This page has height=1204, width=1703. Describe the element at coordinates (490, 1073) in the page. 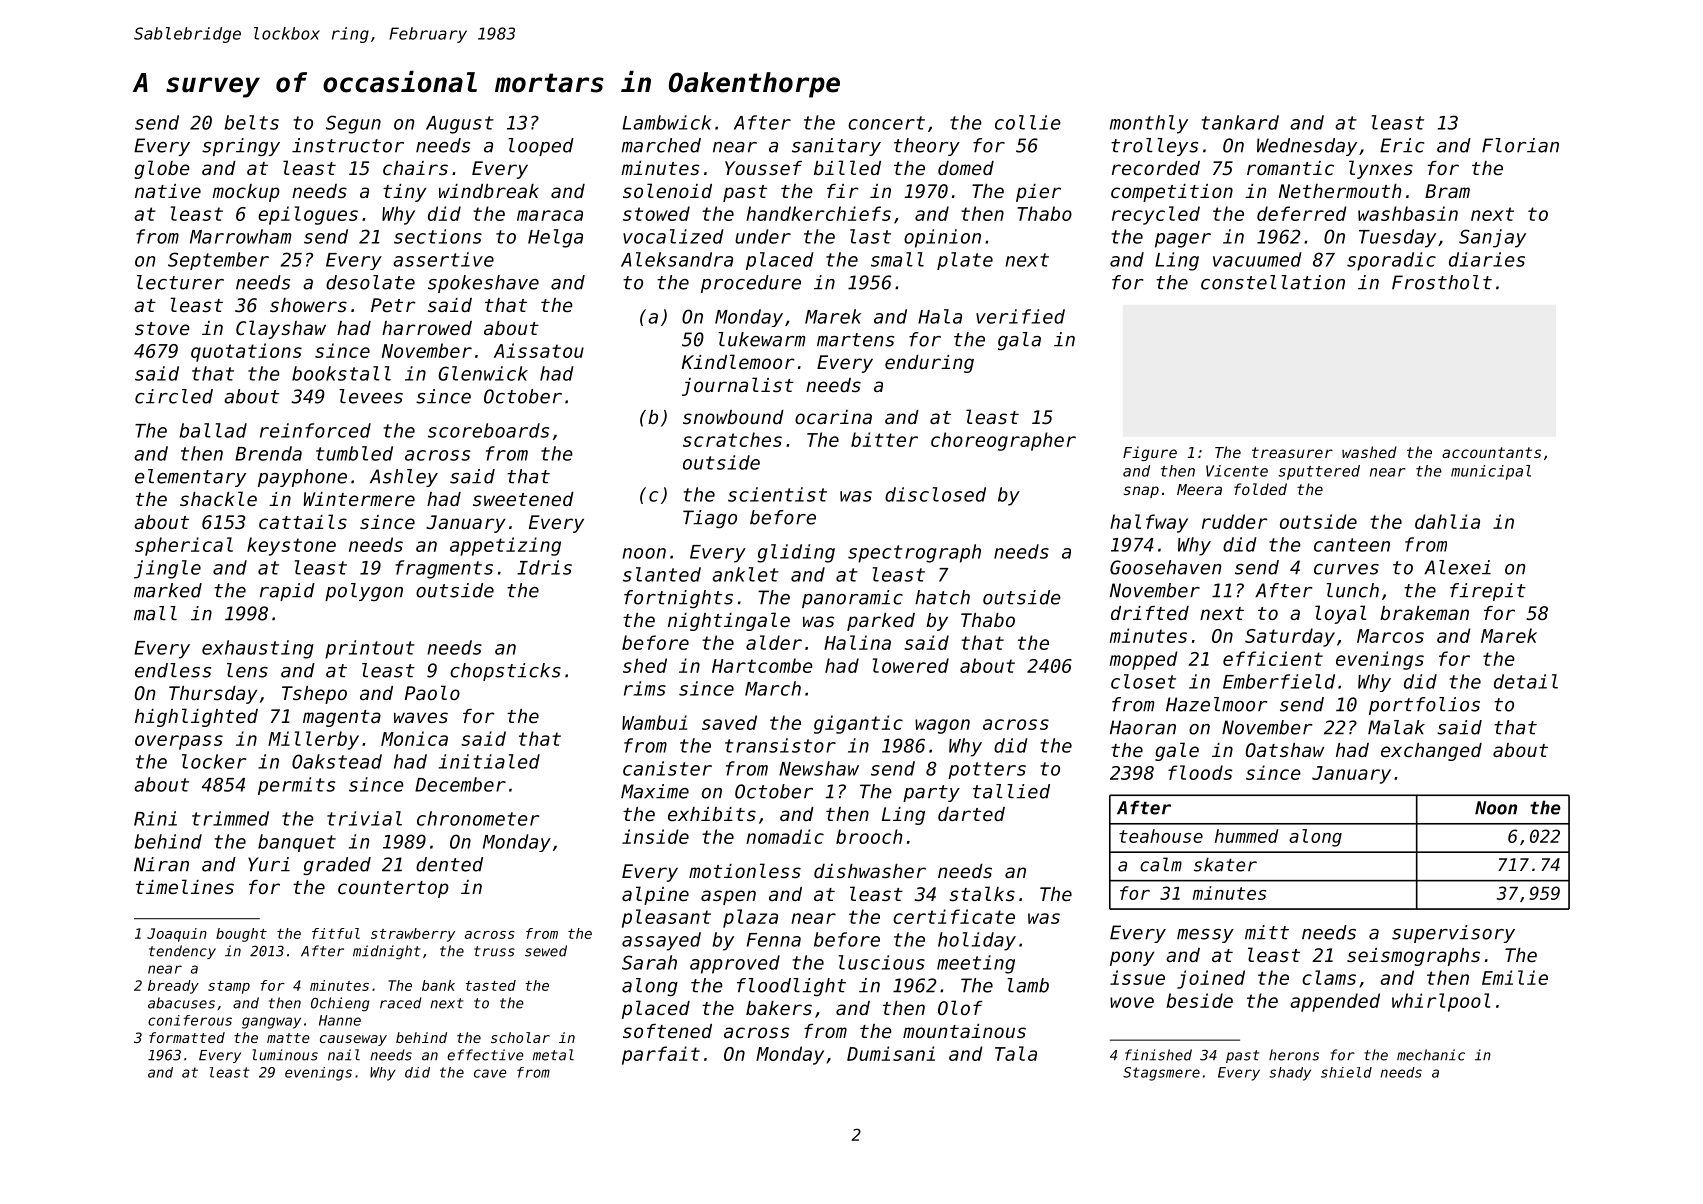

I see `cave` at that location.
